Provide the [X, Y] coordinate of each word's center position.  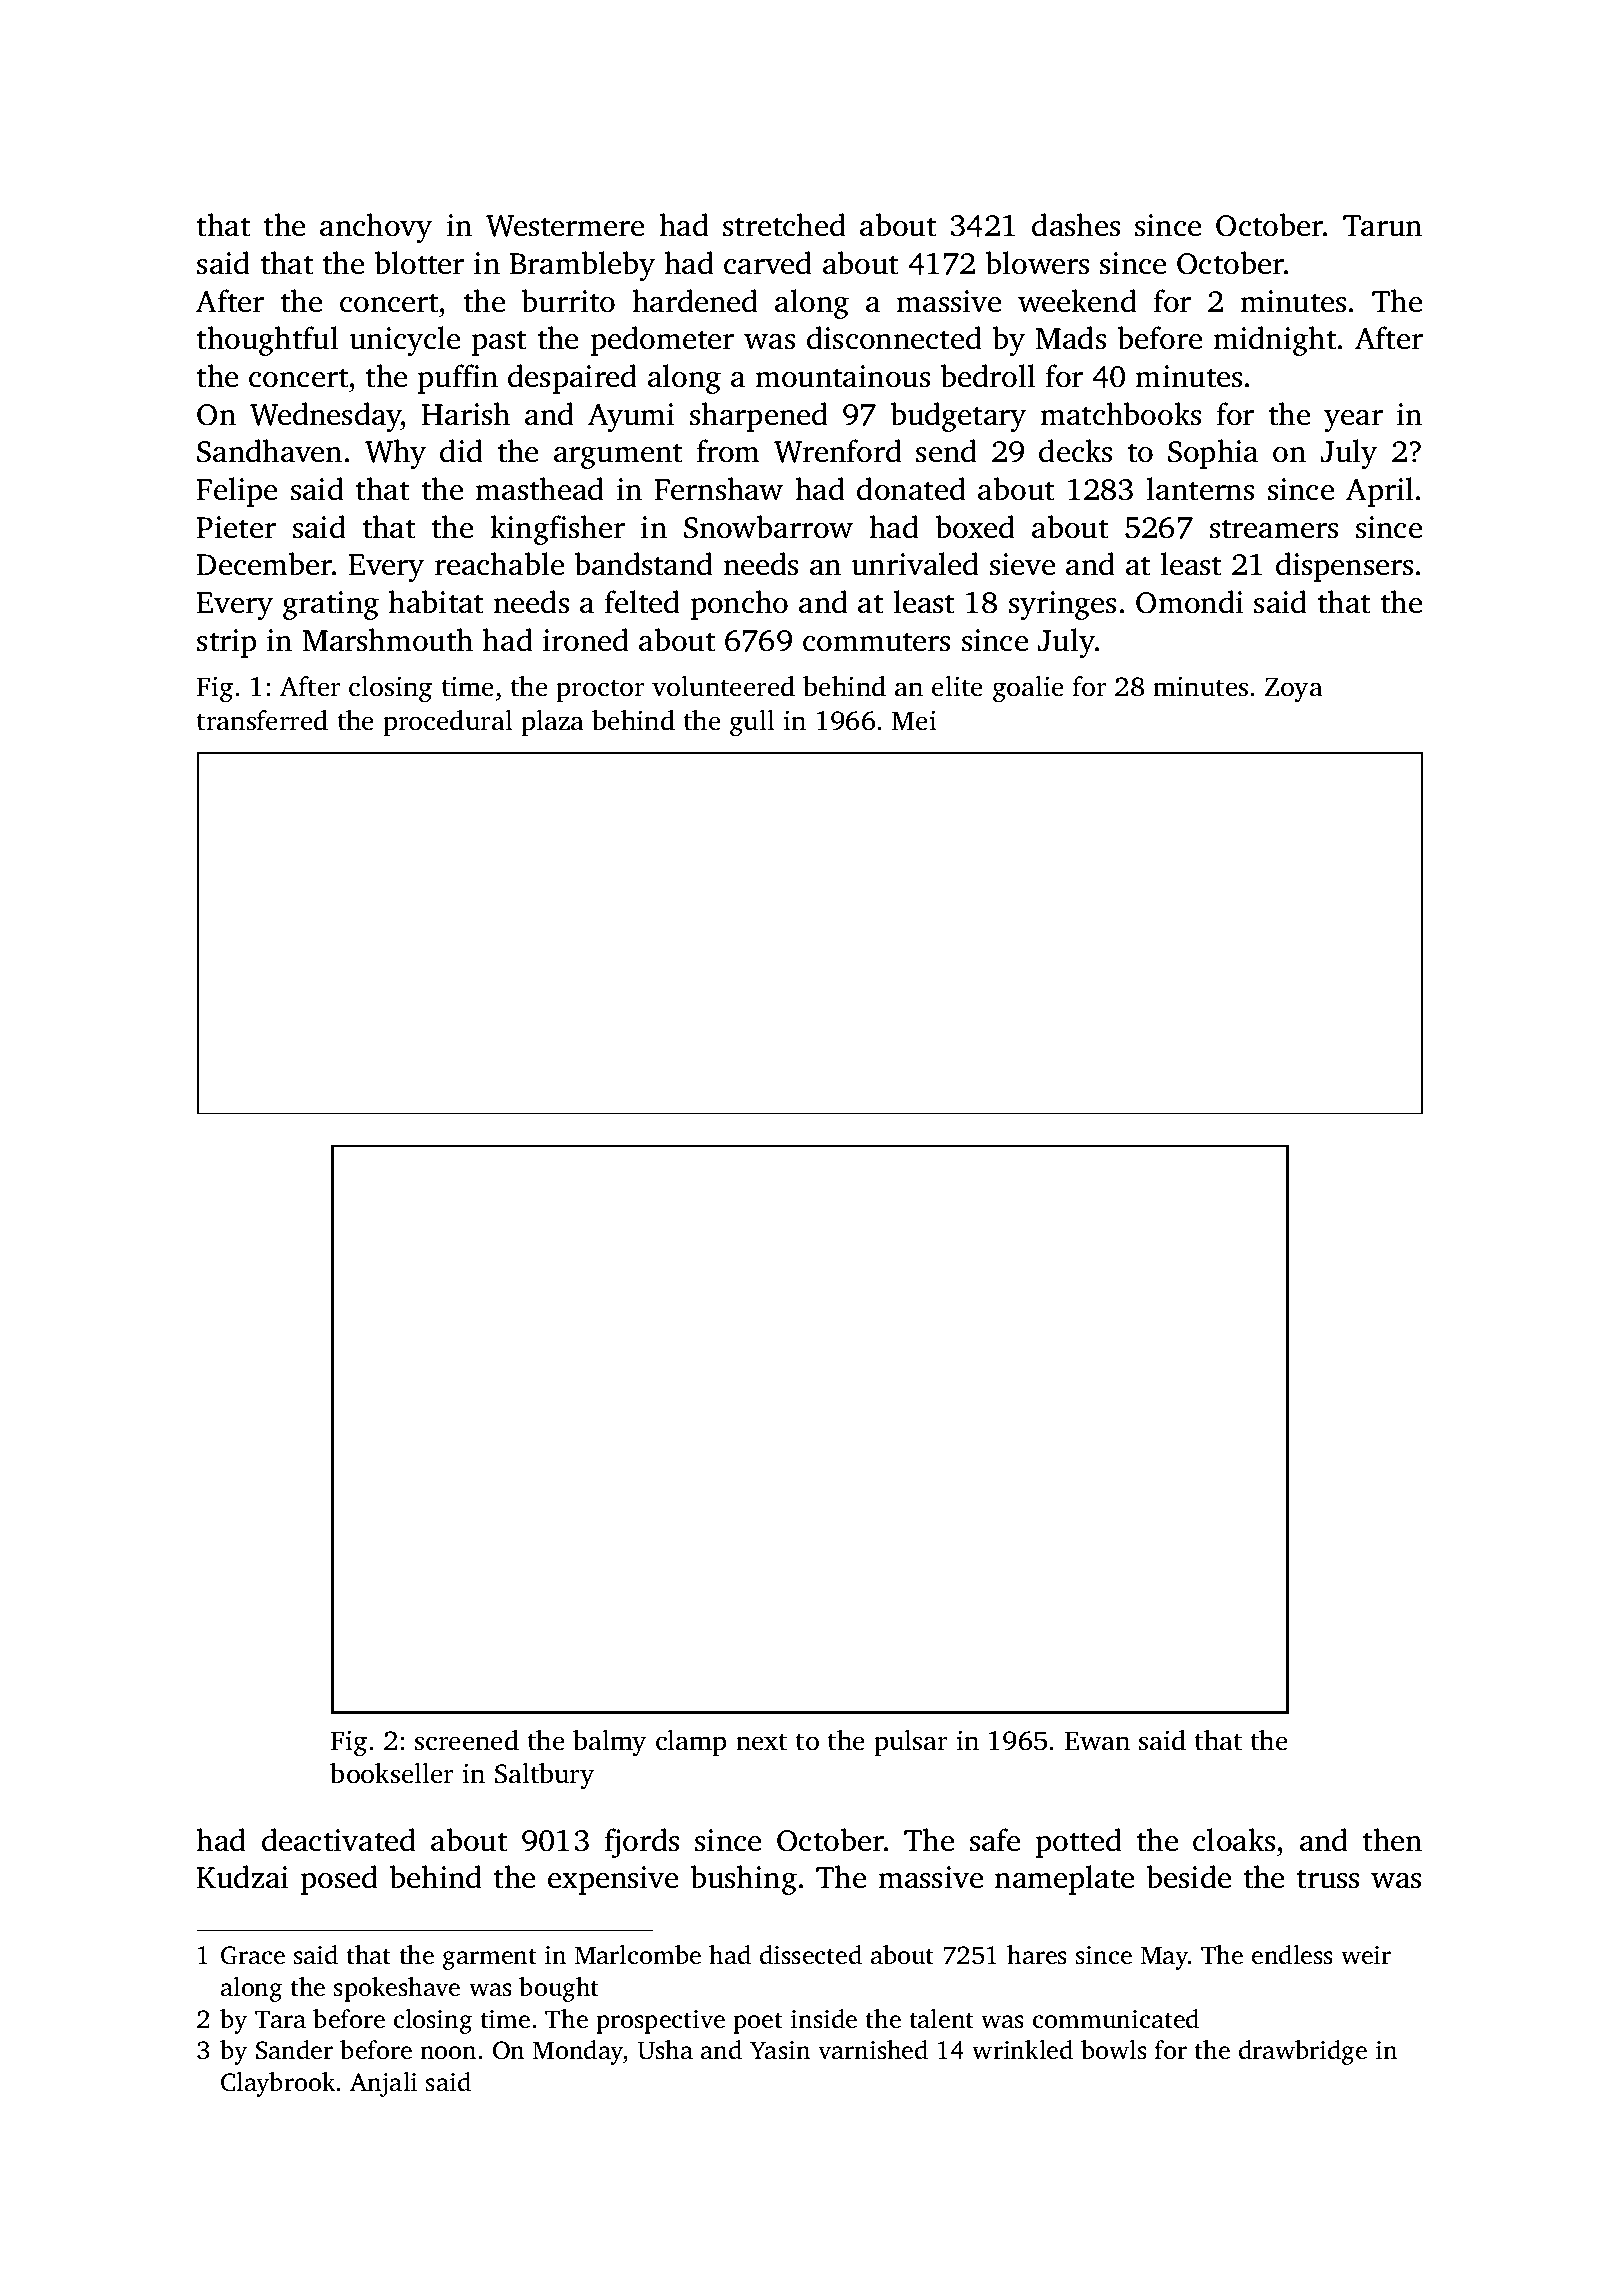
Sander [294, 2050]
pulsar [911, 1743]
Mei [914, 721]
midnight [1274, 341]
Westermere [565, 226]
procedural [448, 723]
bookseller [392, 1773]
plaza [552, 723]
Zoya [1294, 689]
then [1392, 1840]
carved [768, 263]
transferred [262, 720]
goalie [1028, 689]
